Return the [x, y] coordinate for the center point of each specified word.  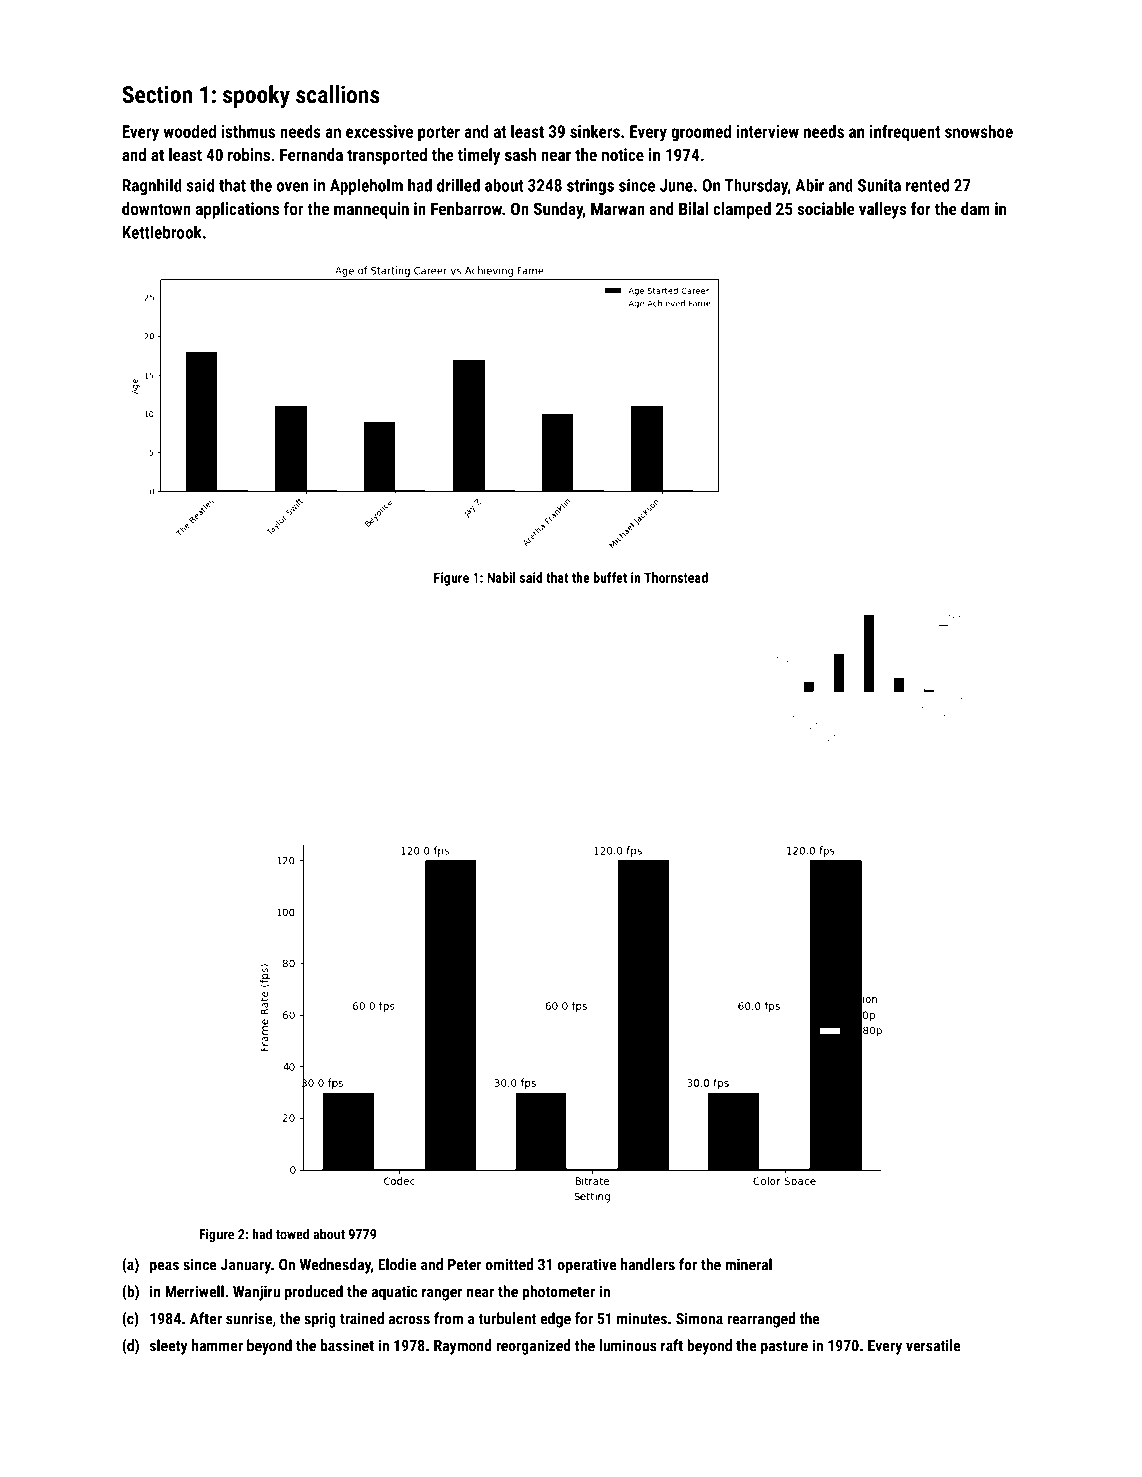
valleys [882, 210]
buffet [610, 577]
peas [164, 1267]
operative [587, 1266]
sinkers [595, 131]
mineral [748, 1264]
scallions [338, 94]
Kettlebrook [162, 232]
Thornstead [676, 577]
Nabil [501, 577]
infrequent [905, 133]
